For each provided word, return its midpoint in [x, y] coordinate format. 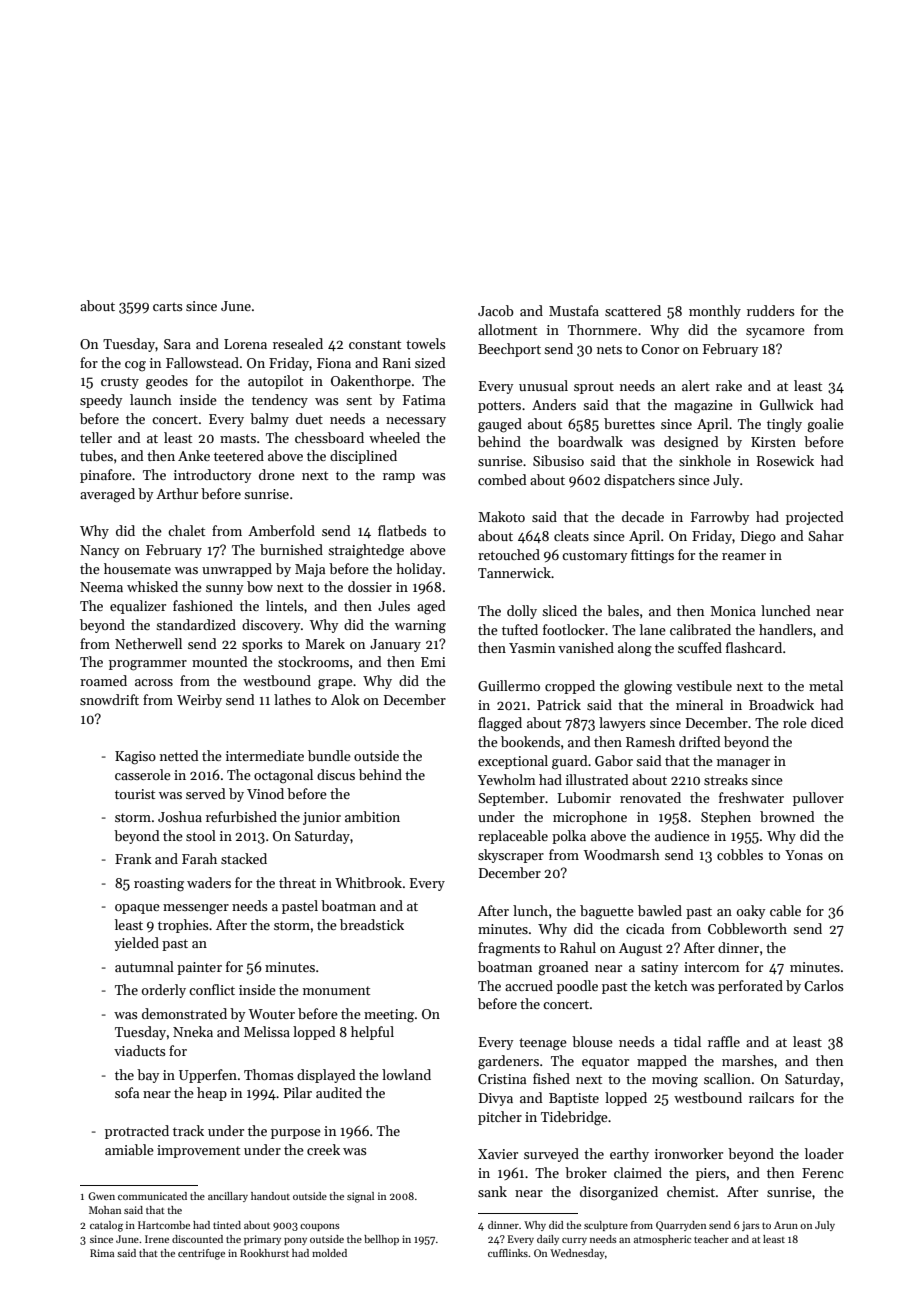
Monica [733, 611]
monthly [715, 312]
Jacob [496, 310]
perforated [750, 987]
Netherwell [148, 643]
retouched [509, 554]
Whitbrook [368, 882]
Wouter [272, 1014]
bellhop [381, 1240]
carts [168, 306]
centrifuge [201, 1254]
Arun [786, 1225]
